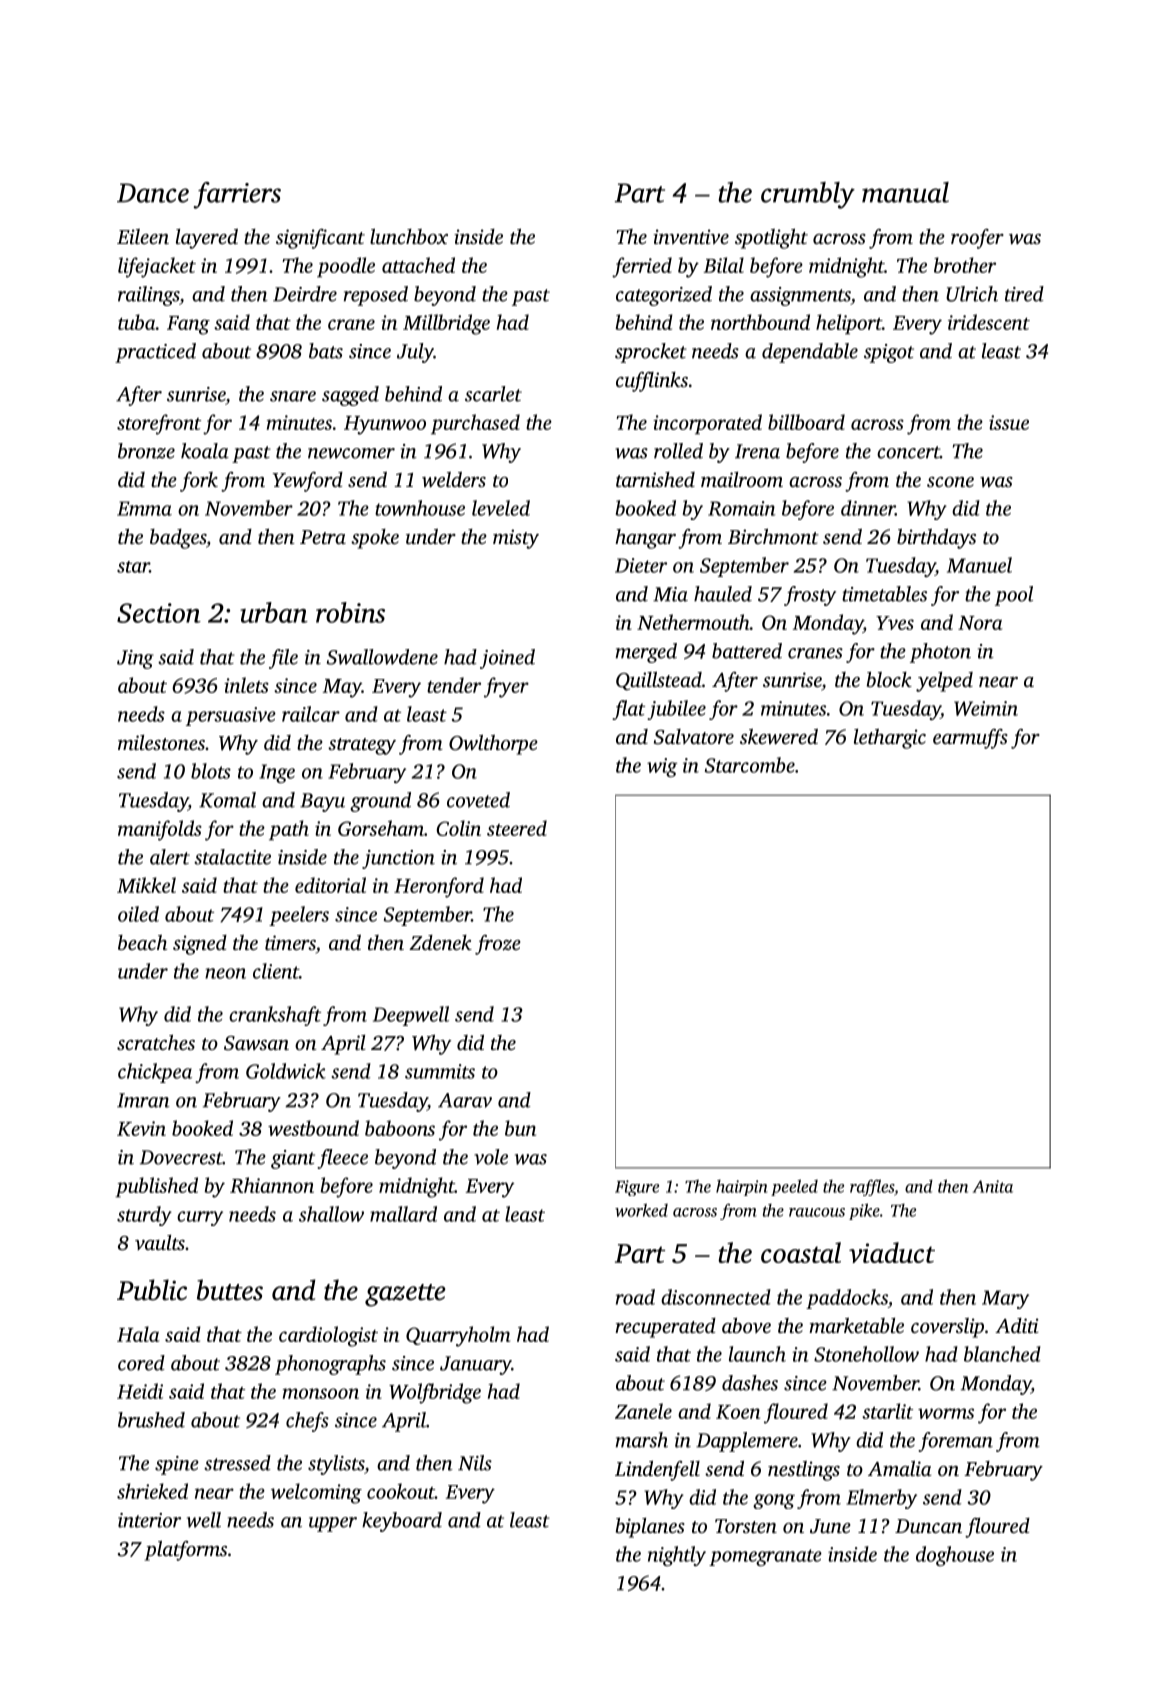 The image size is (1168, 1692). Describe the element at coordinates (333, 1524) in the screenshot. I see `upper` at that location.
